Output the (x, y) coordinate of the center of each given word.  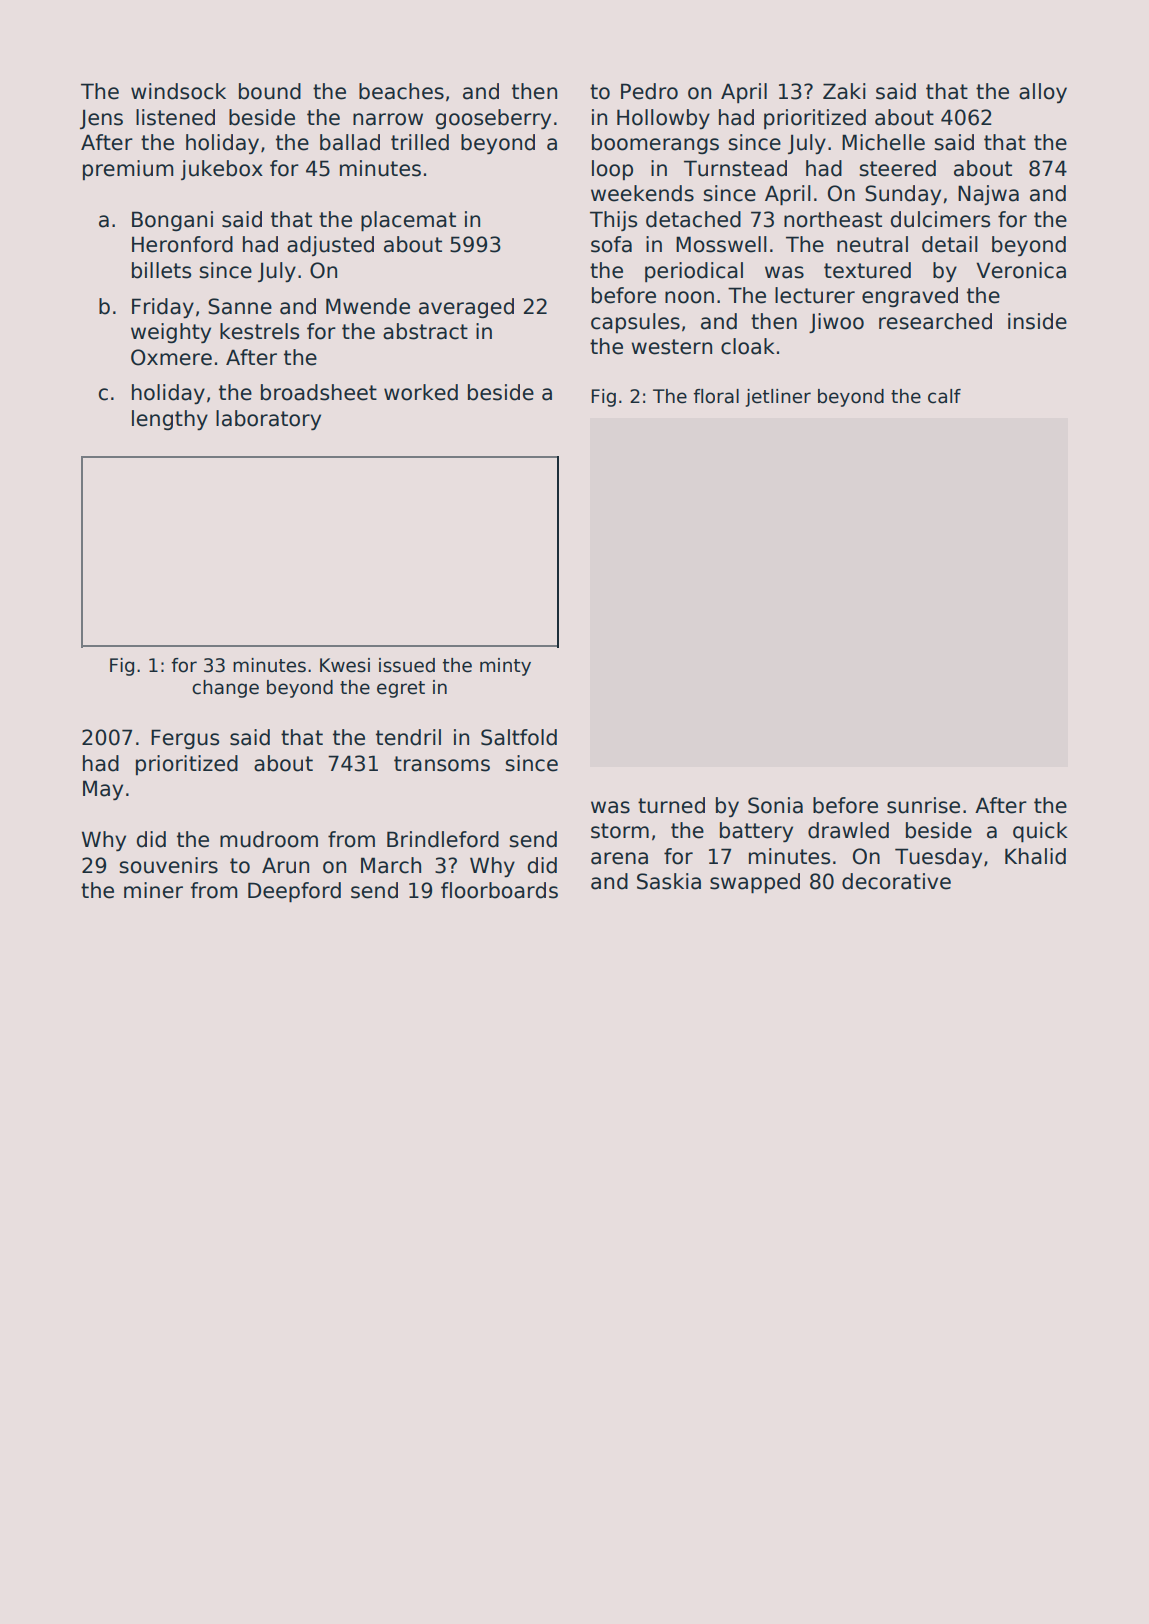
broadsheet (319, 392)
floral (716, 396)
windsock (178, 91)
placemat (408, 221)
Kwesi (345, 665)
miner (153, 890)
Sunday (903, 195)
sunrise (923, 805)
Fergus (185, 739)
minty (505, 667)
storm (620, 831)
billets (161, 270)
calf (944, 396)
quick (1040, 832)
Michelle (883, 142)
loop (612, 170)
